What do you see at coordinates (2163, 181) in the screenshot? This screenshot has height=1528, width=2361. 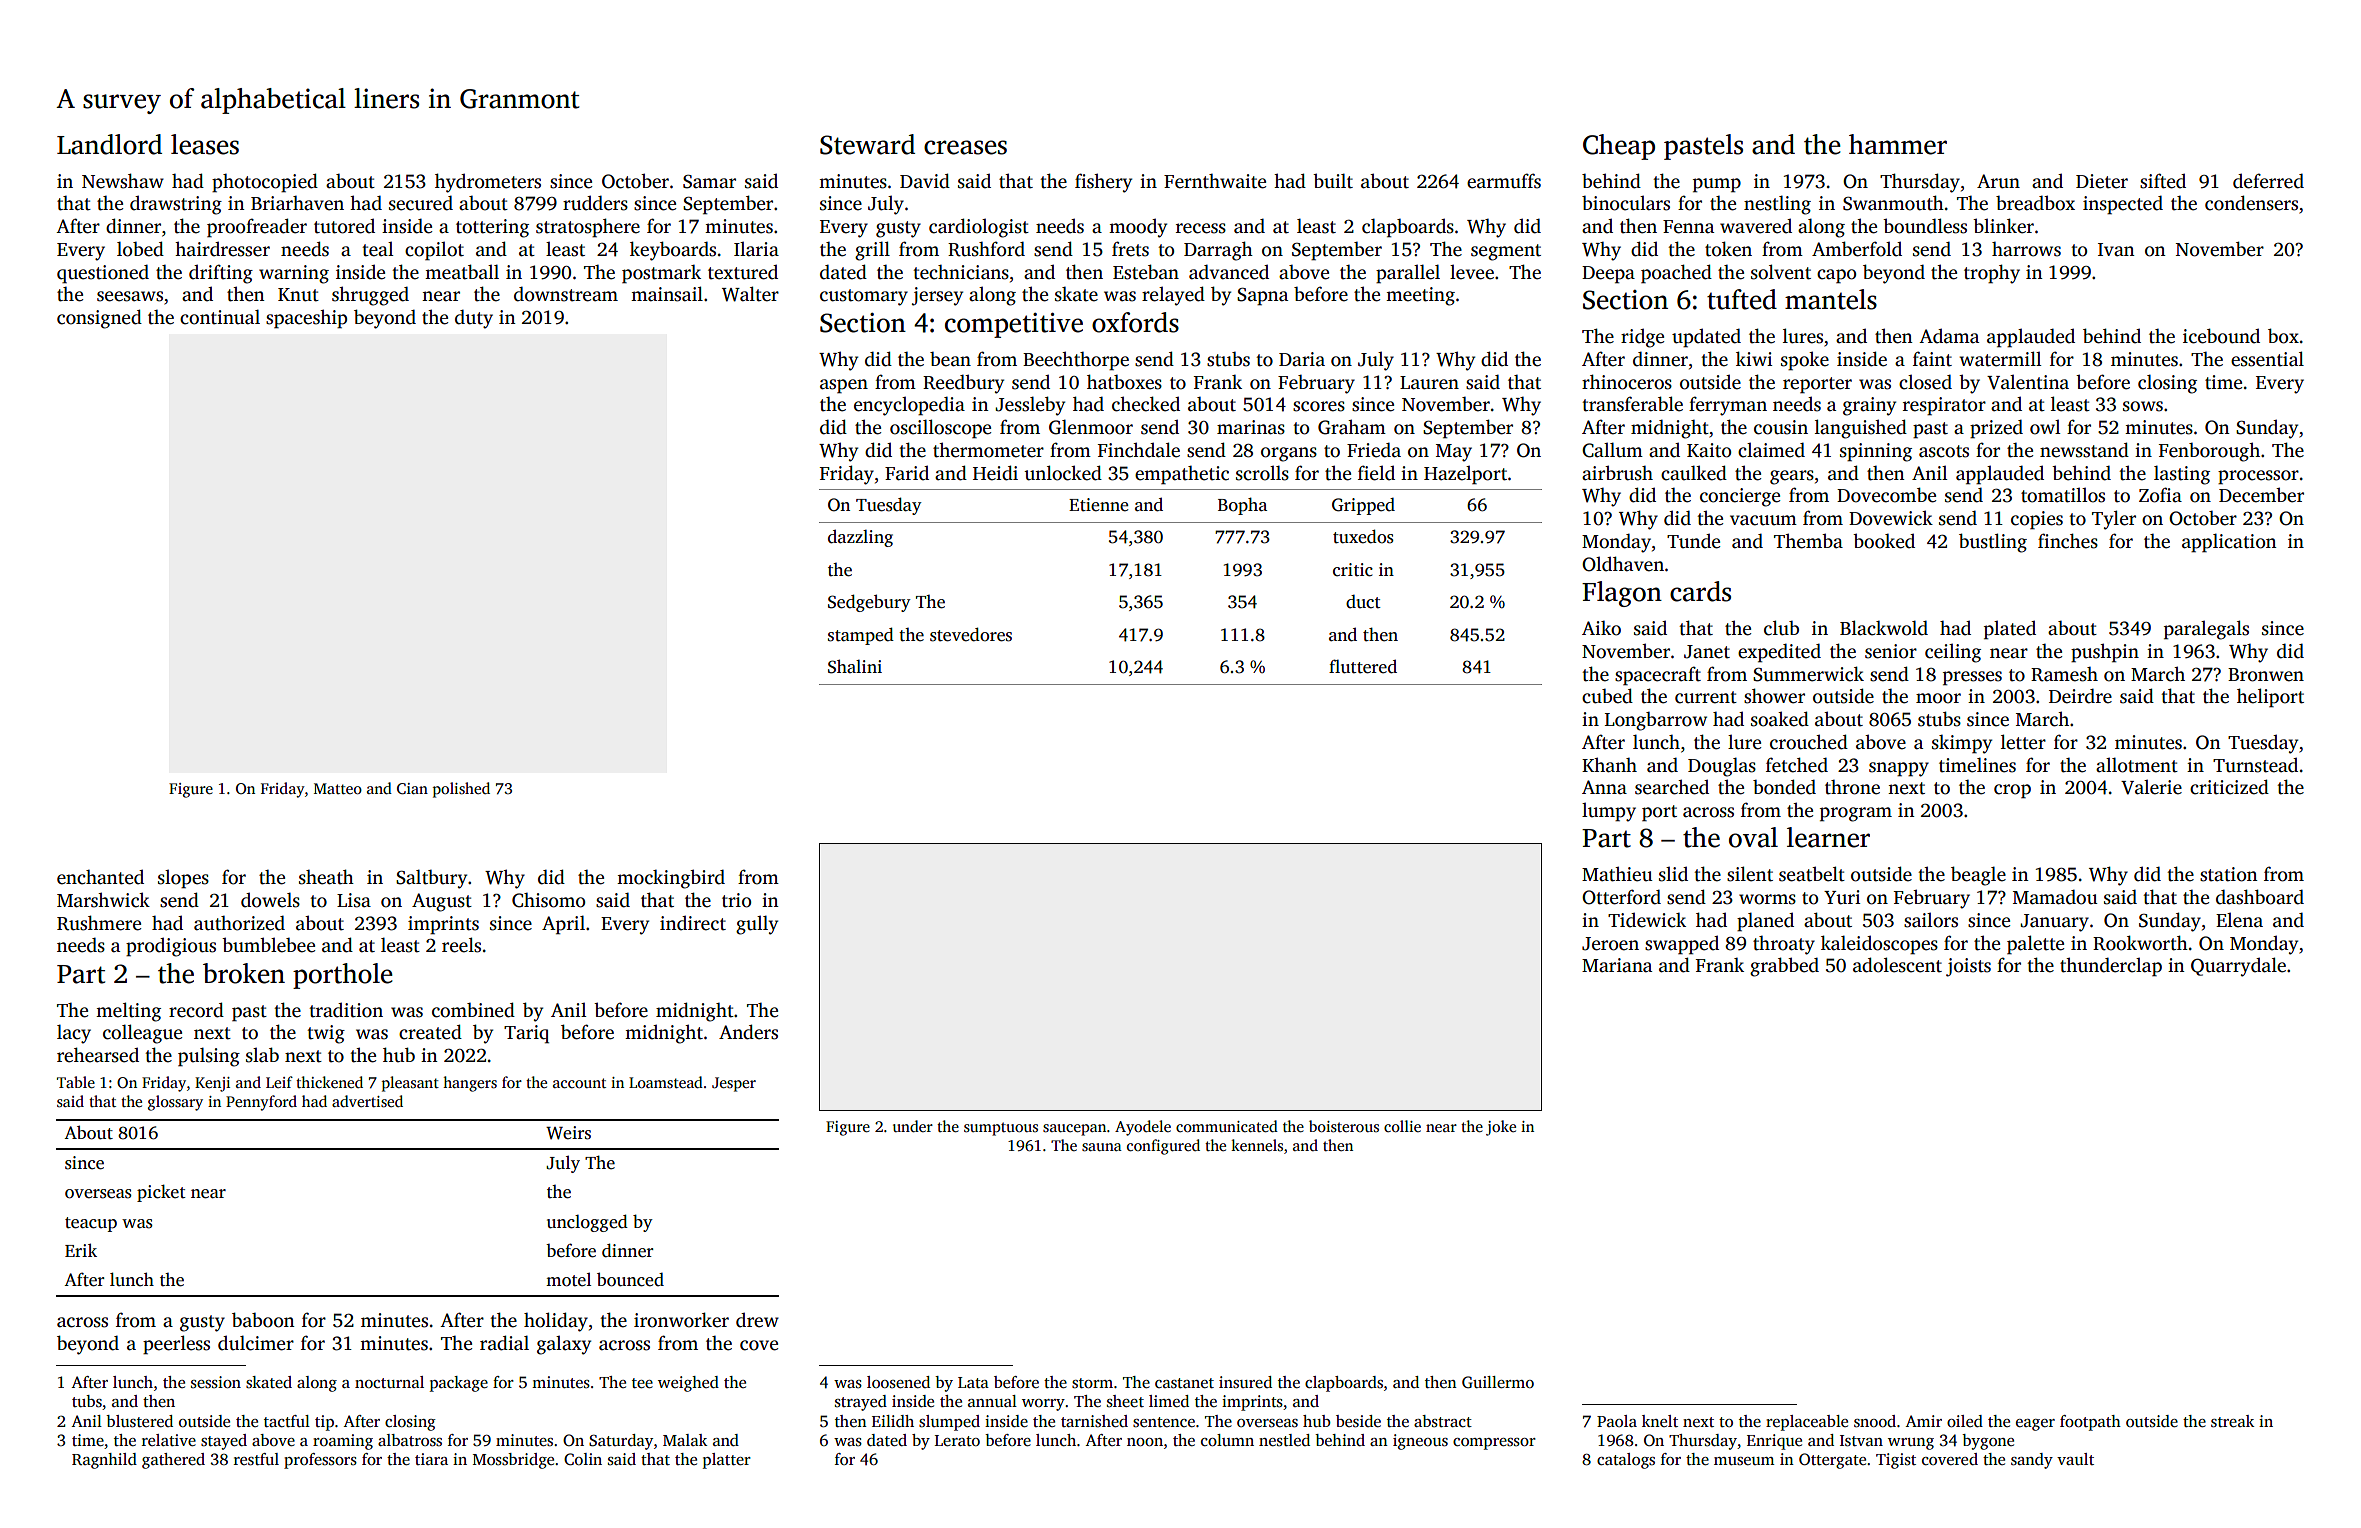 I see `sifted` at bounding box center [2163, 181].
